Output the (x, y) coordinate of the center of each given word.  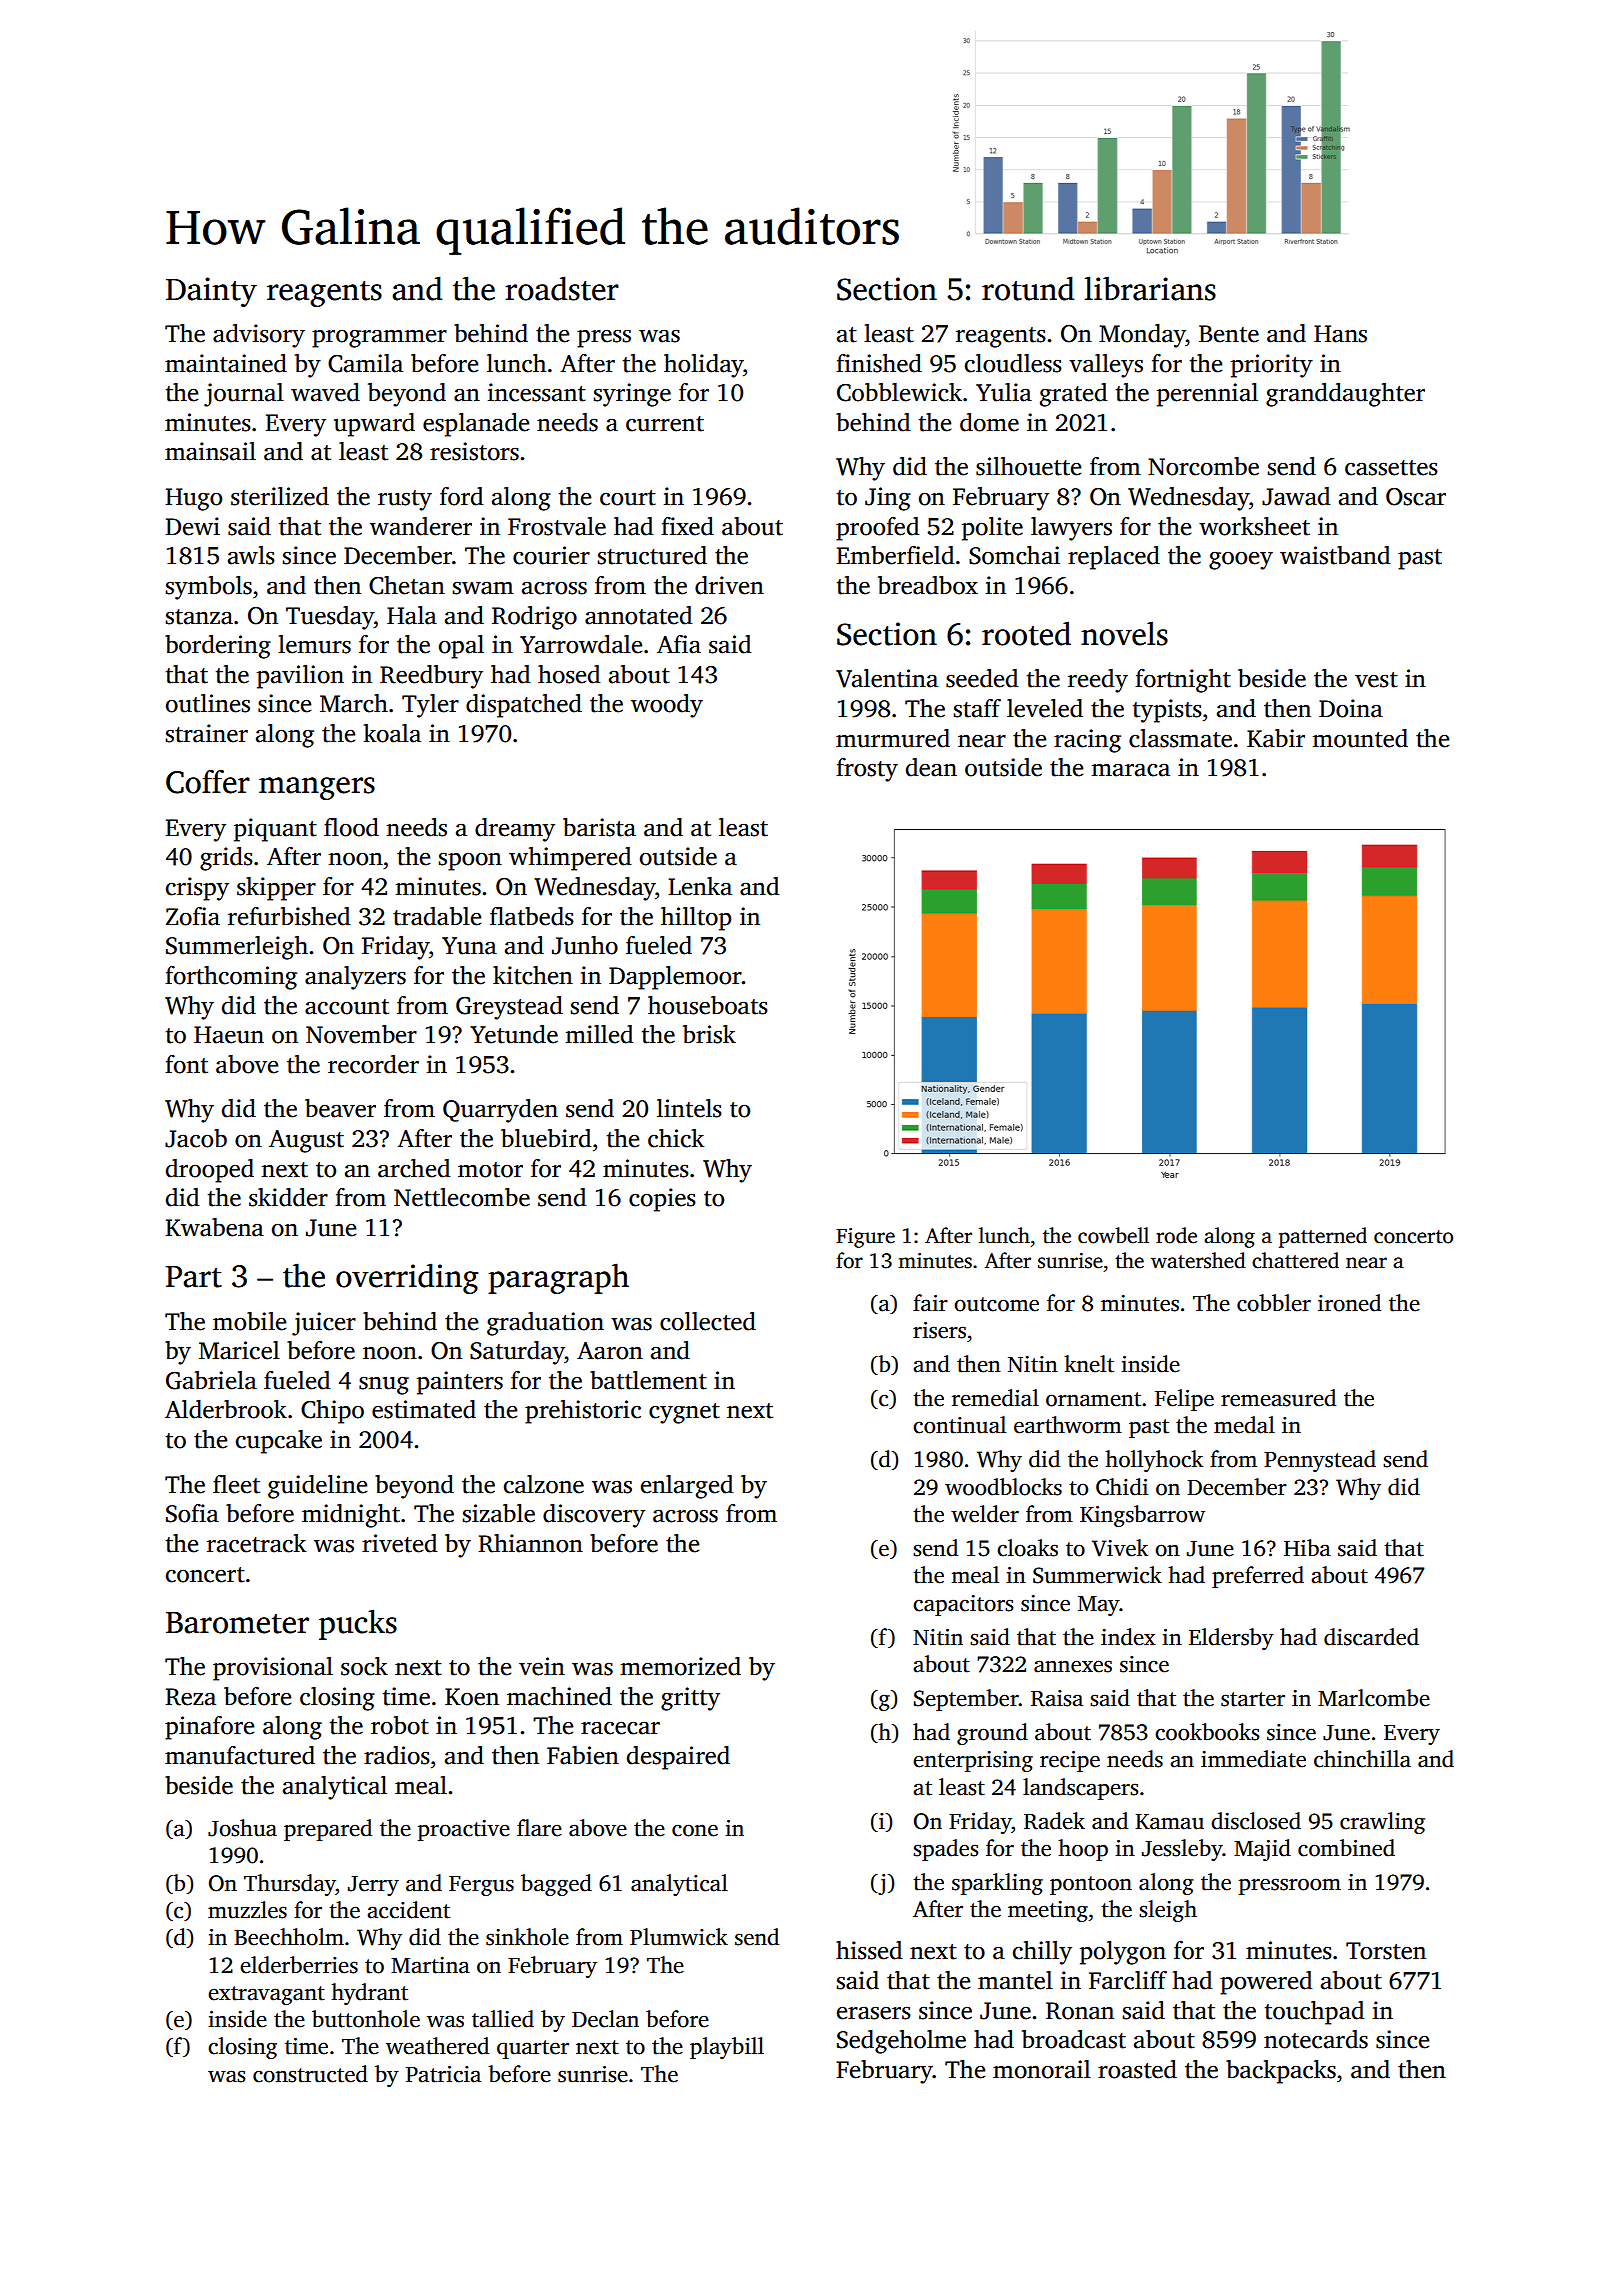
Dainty (211, 292)
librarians (1150, 288)
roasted (1137, 2069)
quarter (533, 2049)
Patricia (443, 2074)
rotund (1028, 288)
